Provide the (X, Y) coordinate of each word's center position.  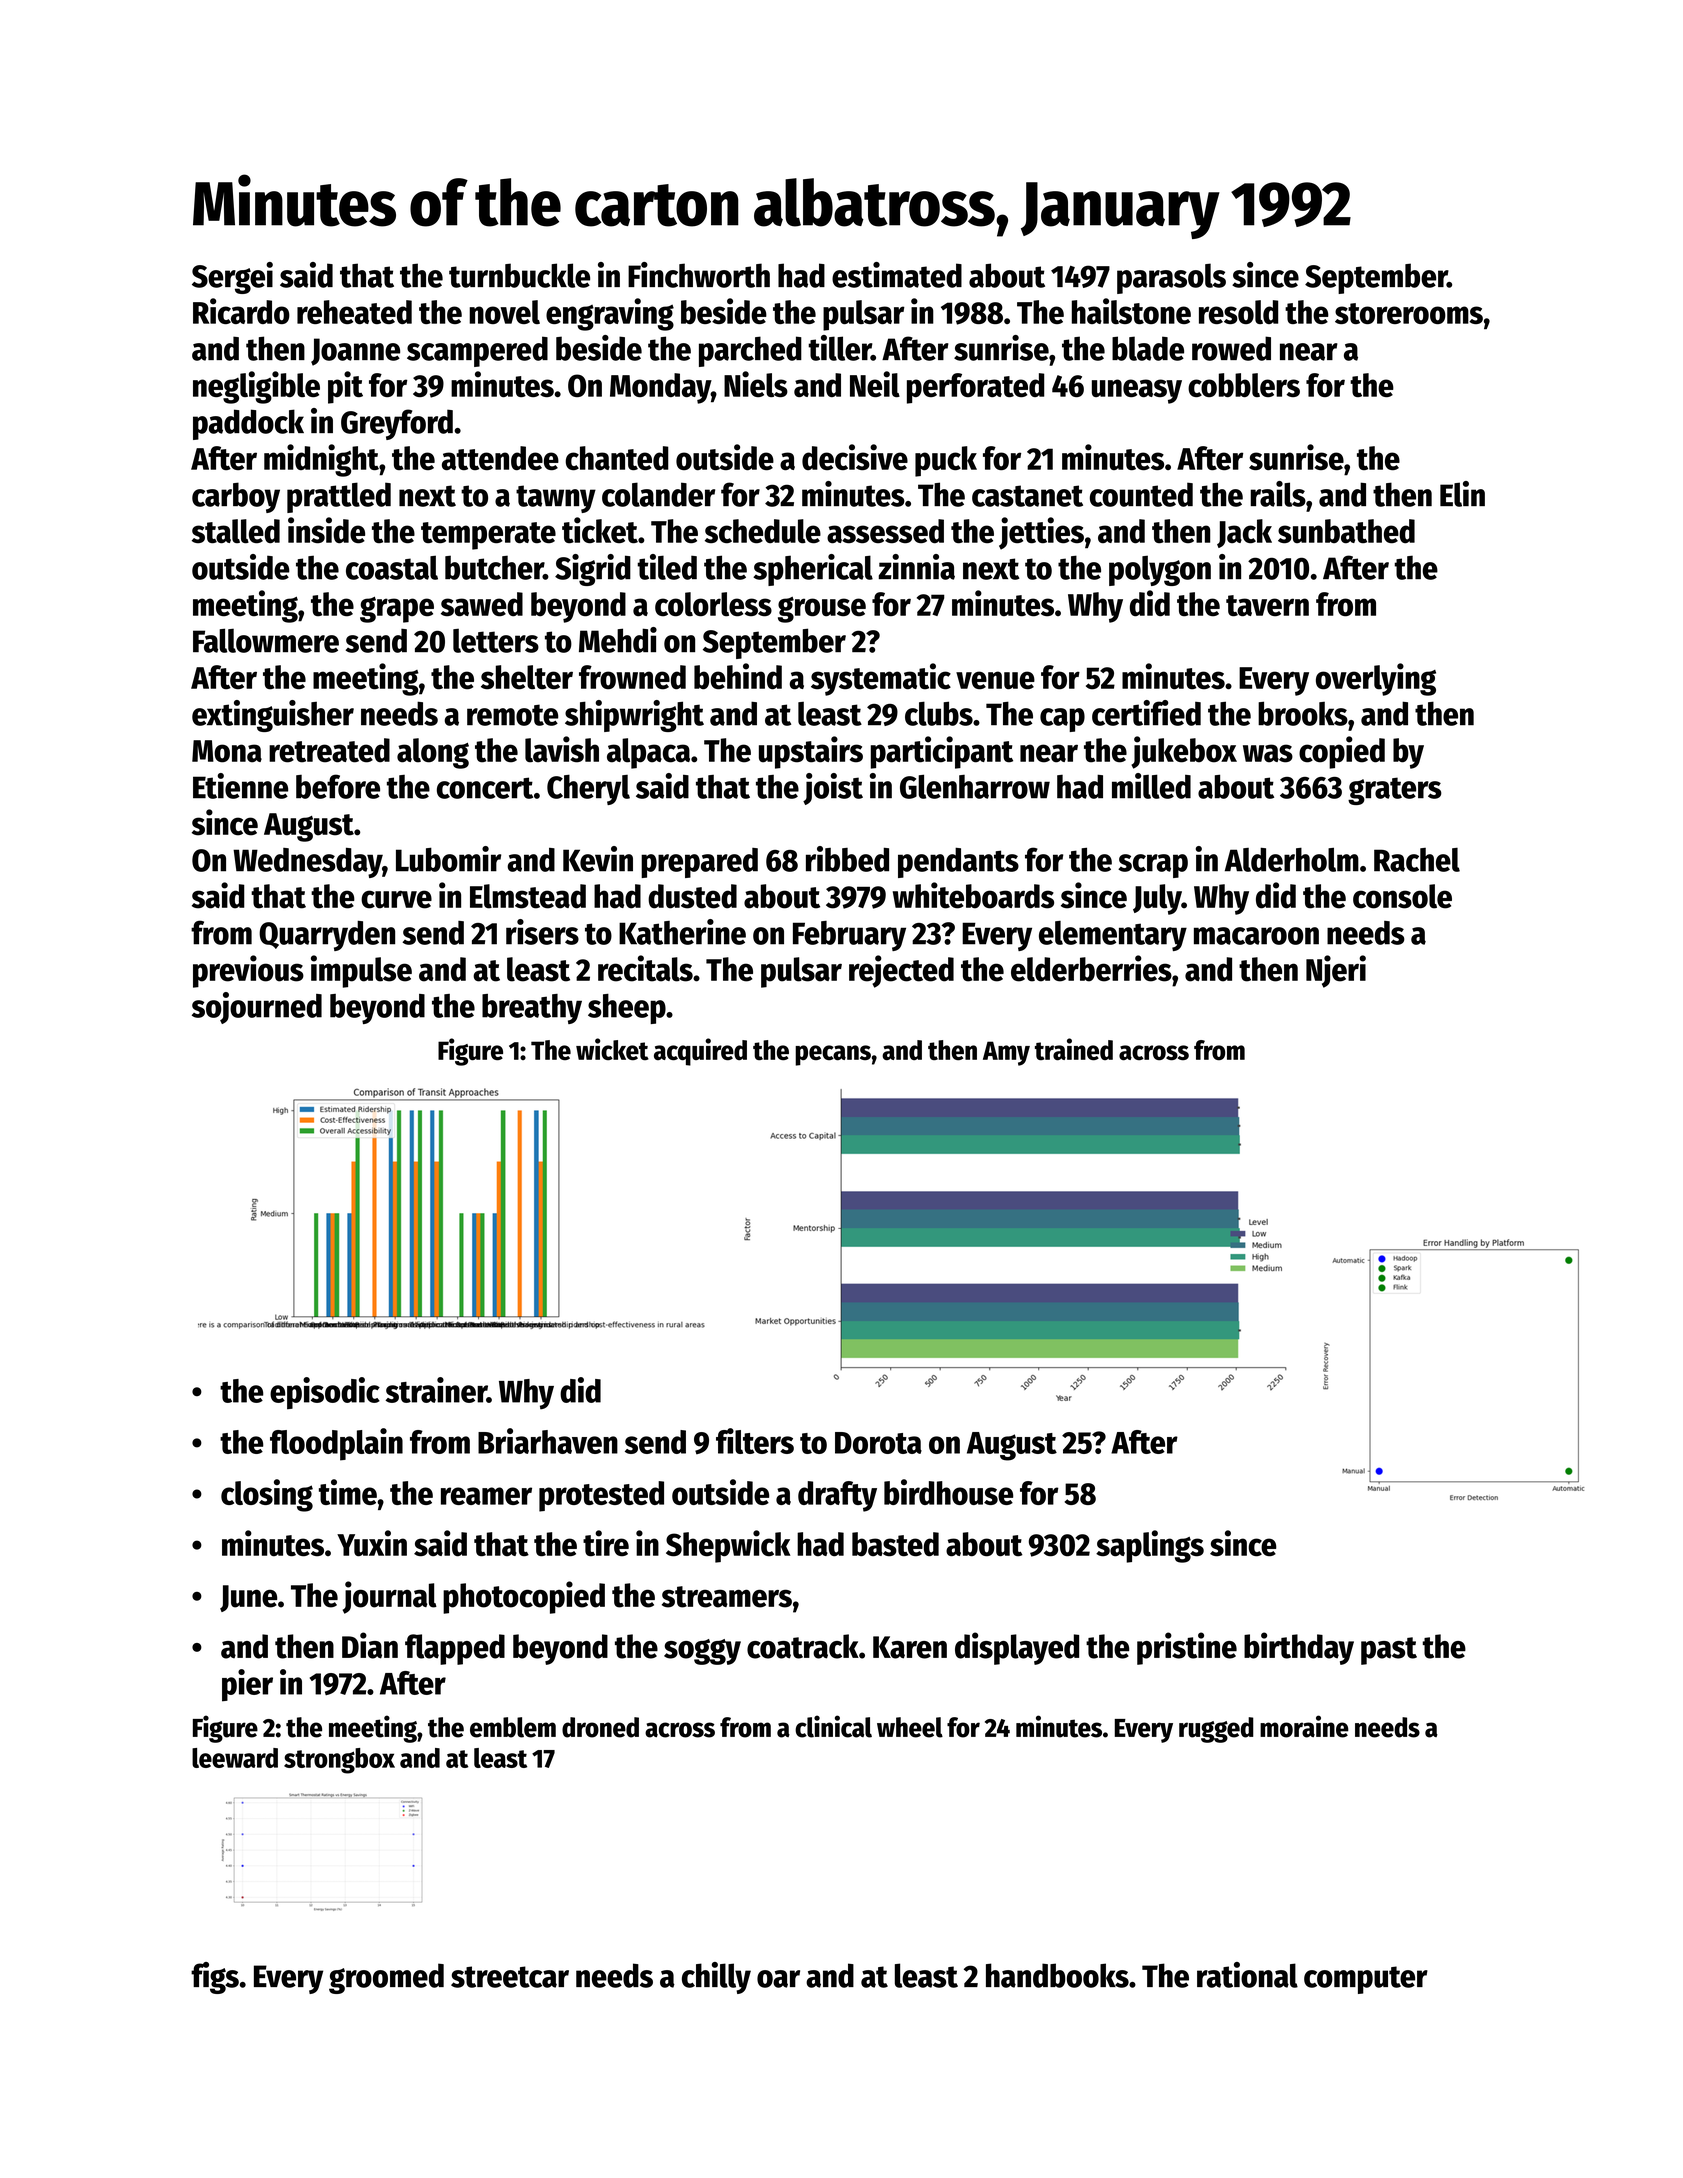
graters (1395, 791)
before (338, 786)
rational (1247, 1975)
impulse (361, 971)
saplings (1150, 1546)
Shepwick (728, 1546)
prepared (699, 863)
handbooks (1057, 1975)
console (1402, 896)
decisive (855, 457)
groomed (386, 1978)
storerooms (1409, 313)
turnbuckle (519, 275)
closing (267, 1495)
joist (833, 789)
